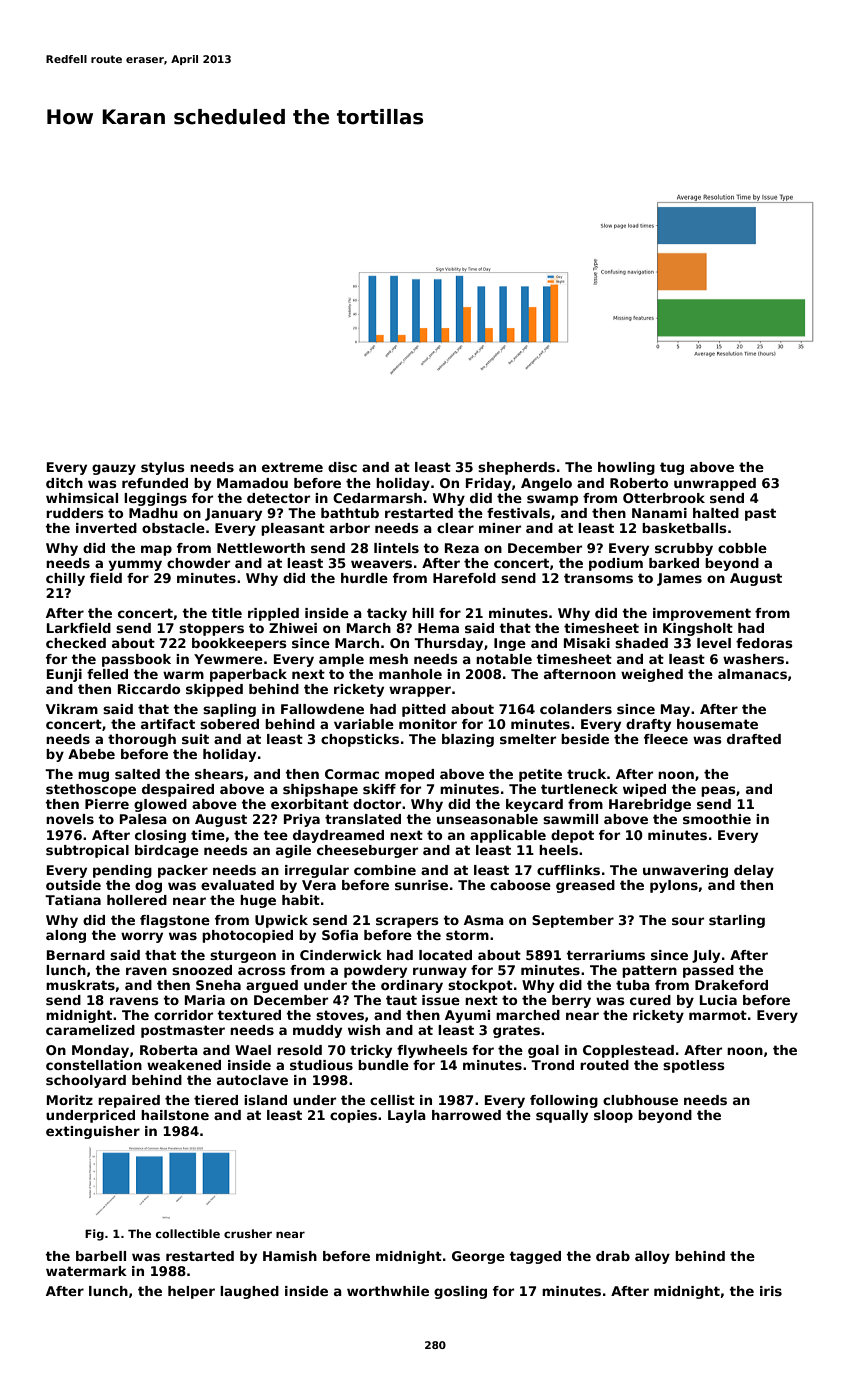 This screenshot has width=849, height=1400. What do you see at coordinates (379, 789) in the screenshot?
I see `skiff` at bounding box center [379, 789].
